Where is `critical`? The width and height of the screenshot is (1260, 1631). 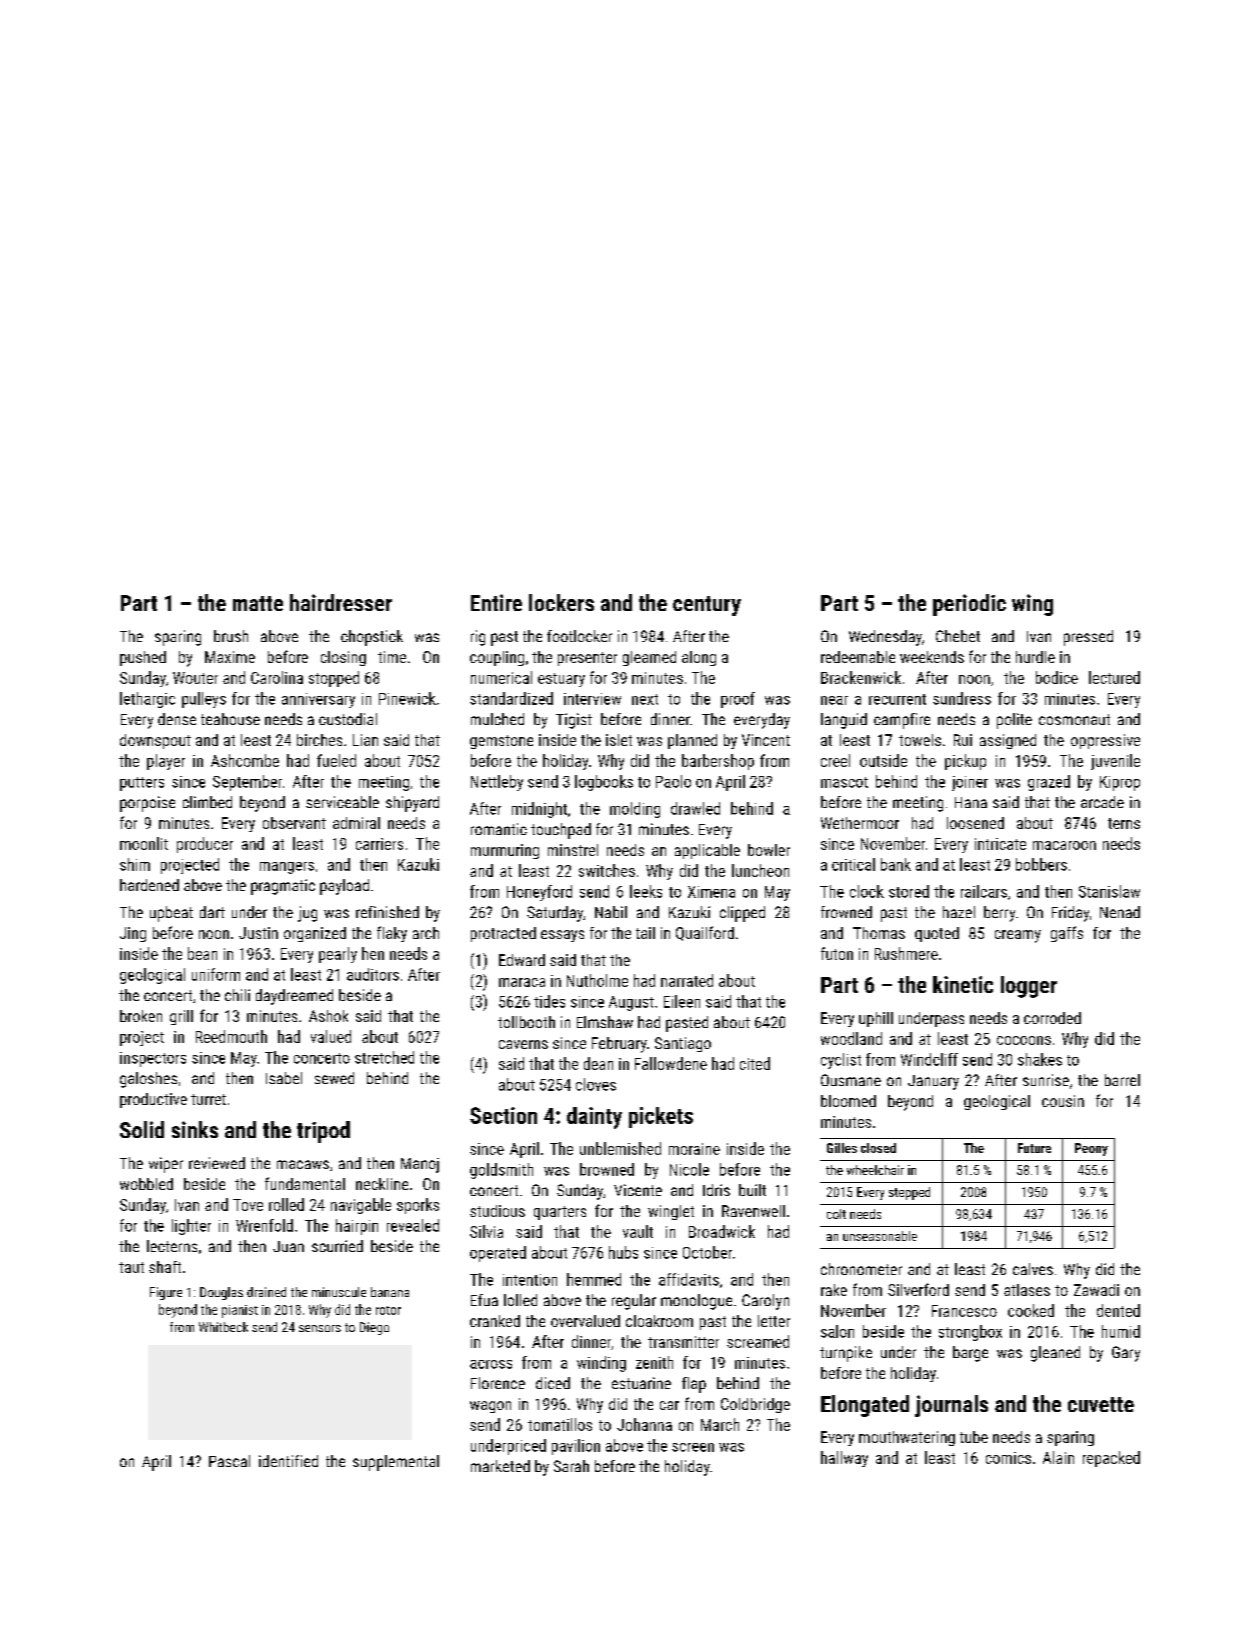 critical is located at coordinates (853, 864).
